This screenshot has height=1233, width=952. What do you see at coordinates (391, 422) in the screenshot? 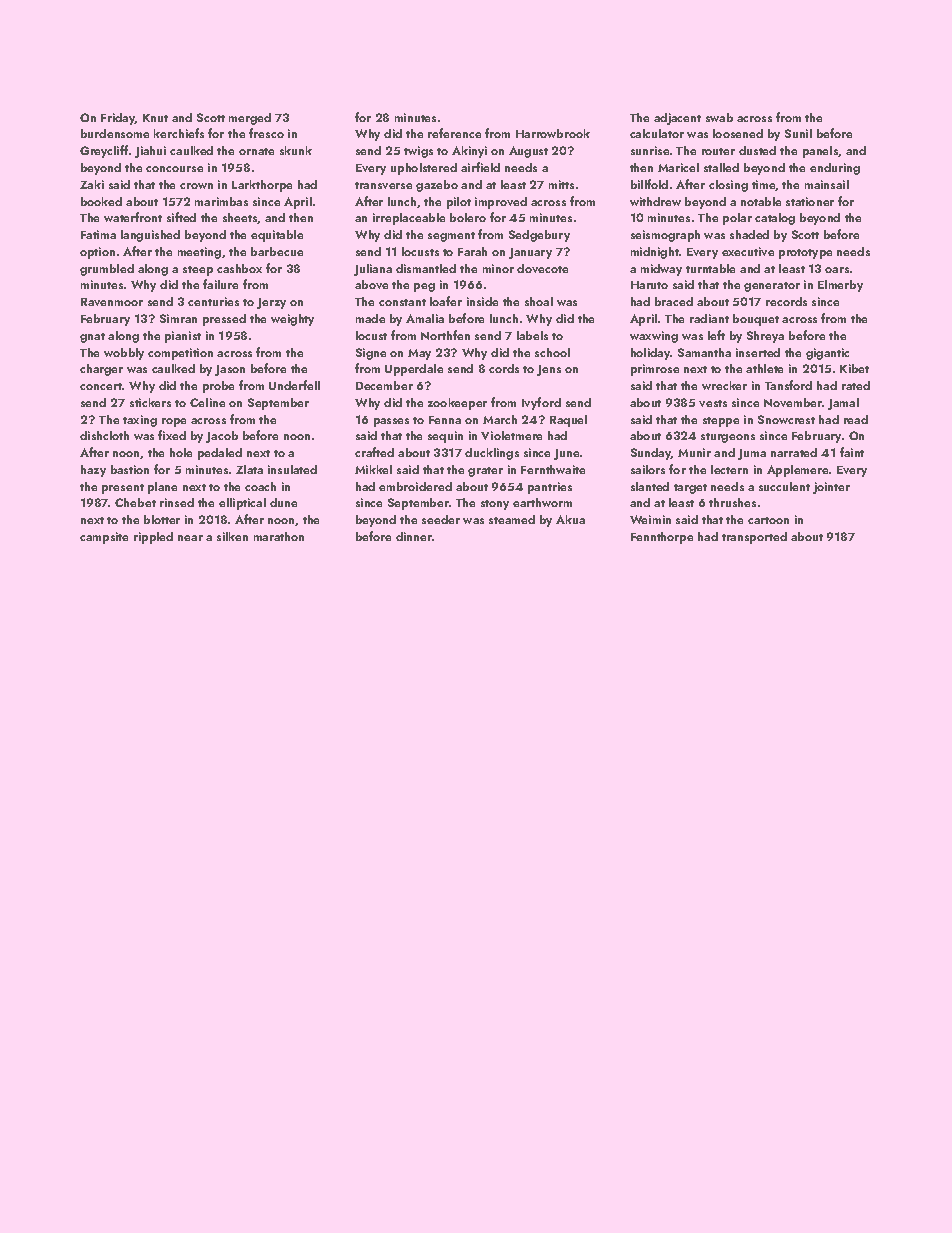
I see `passes` at bounding box center [391, 422].
